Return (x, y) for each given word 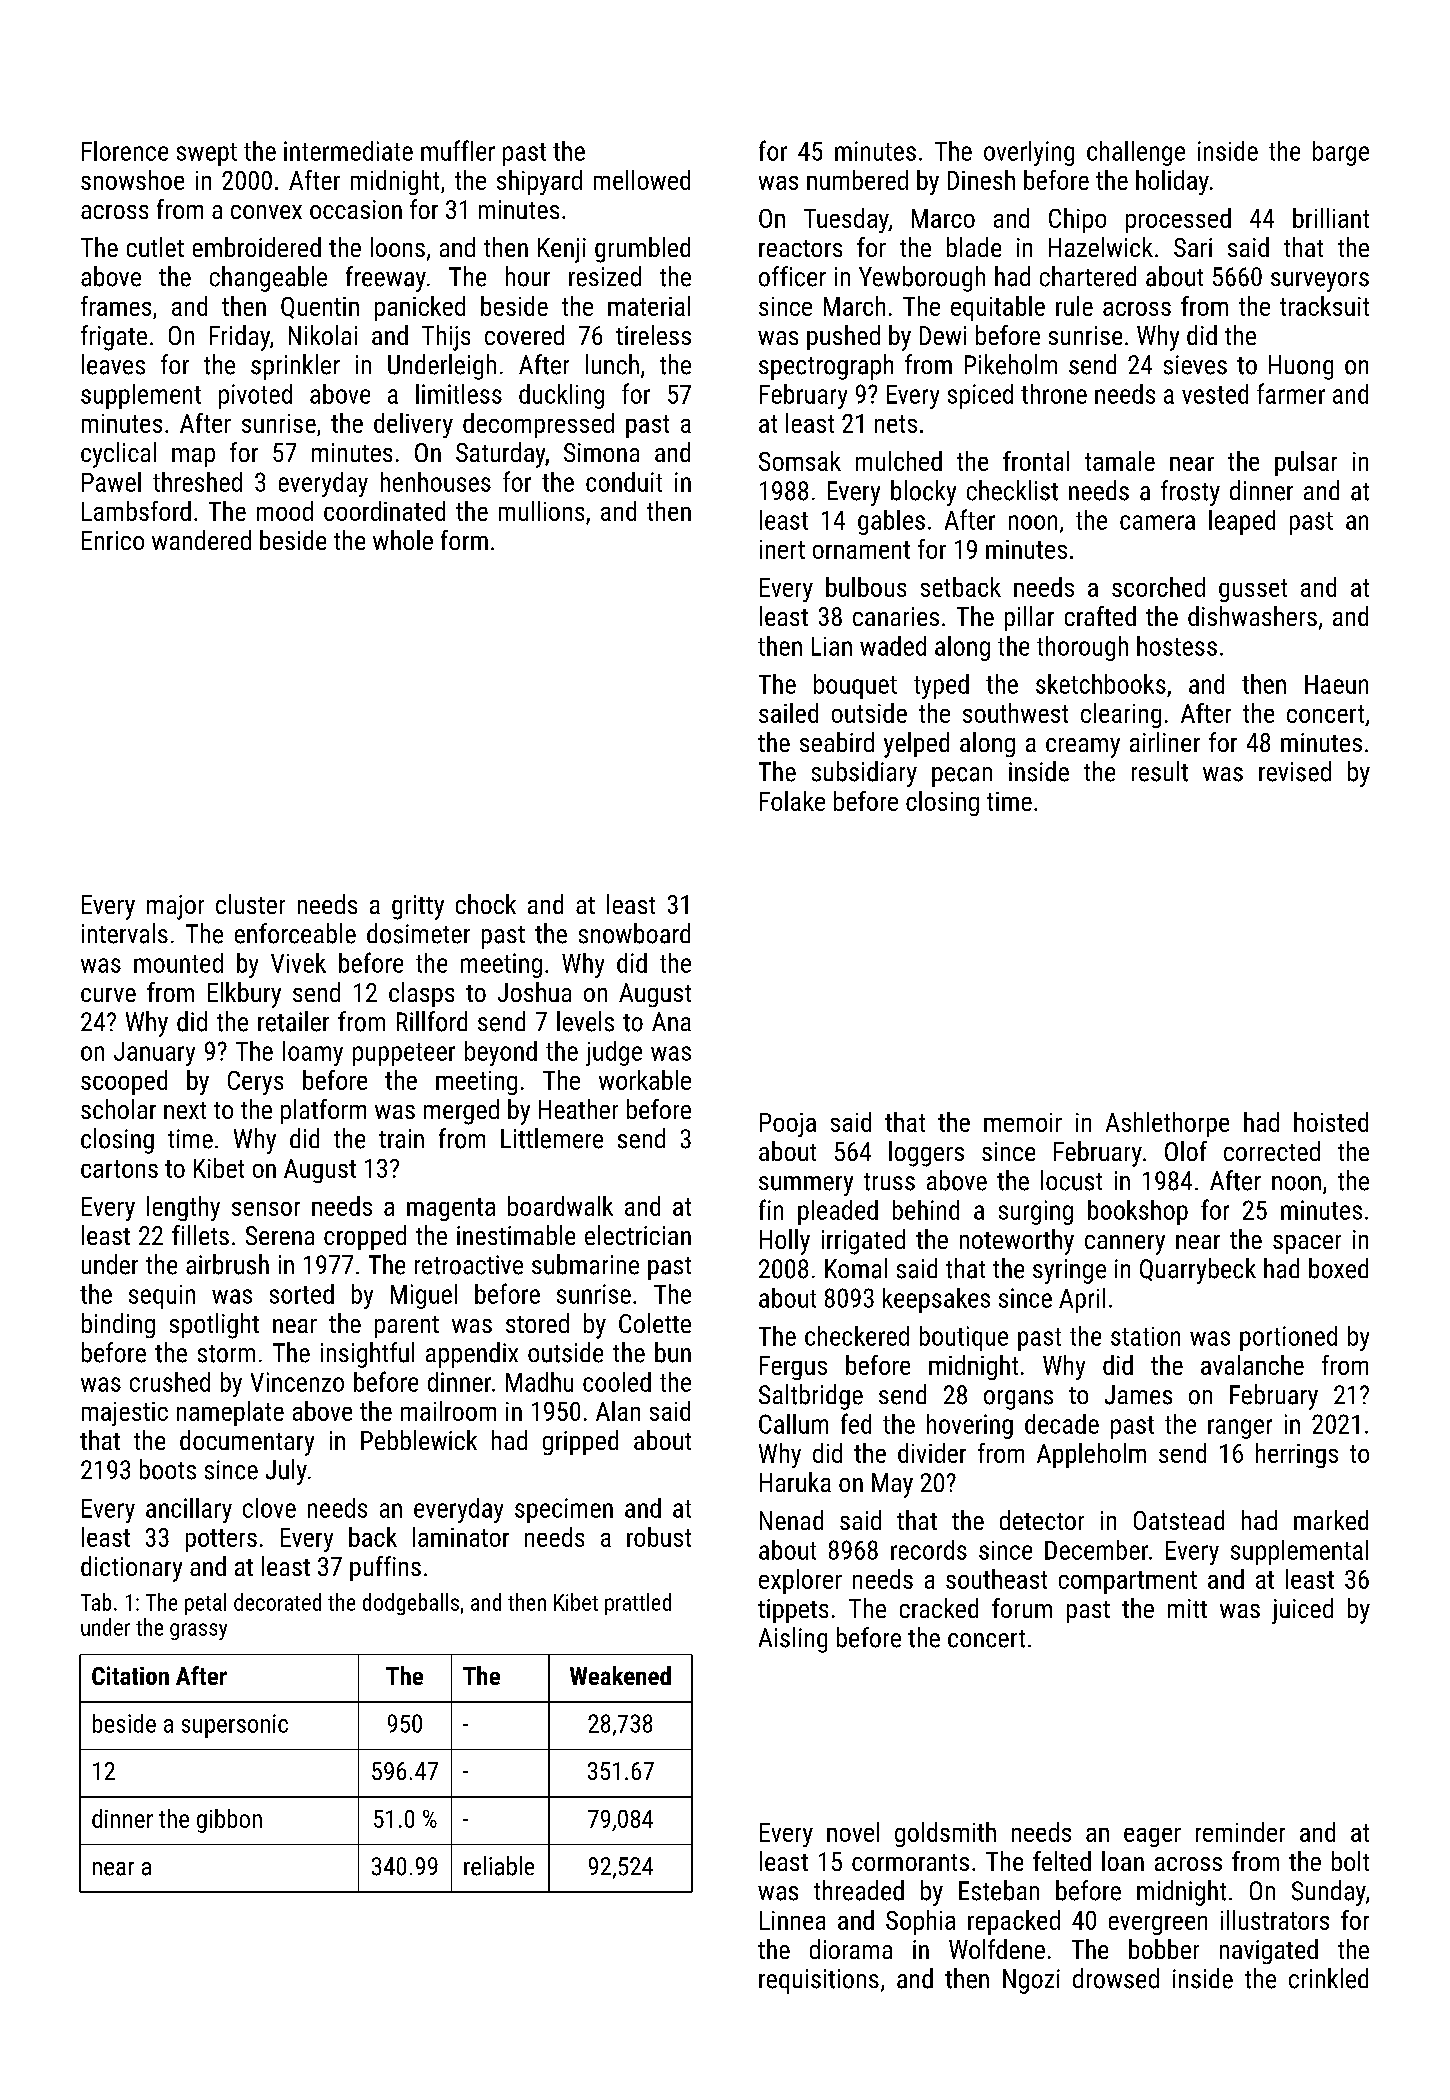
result (1160, 771)
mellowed (642, 180)
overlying (1029, 153)
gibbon (229, 1821)
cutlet (155, 247)
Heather (578, 1109)
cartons (119, 1169)
